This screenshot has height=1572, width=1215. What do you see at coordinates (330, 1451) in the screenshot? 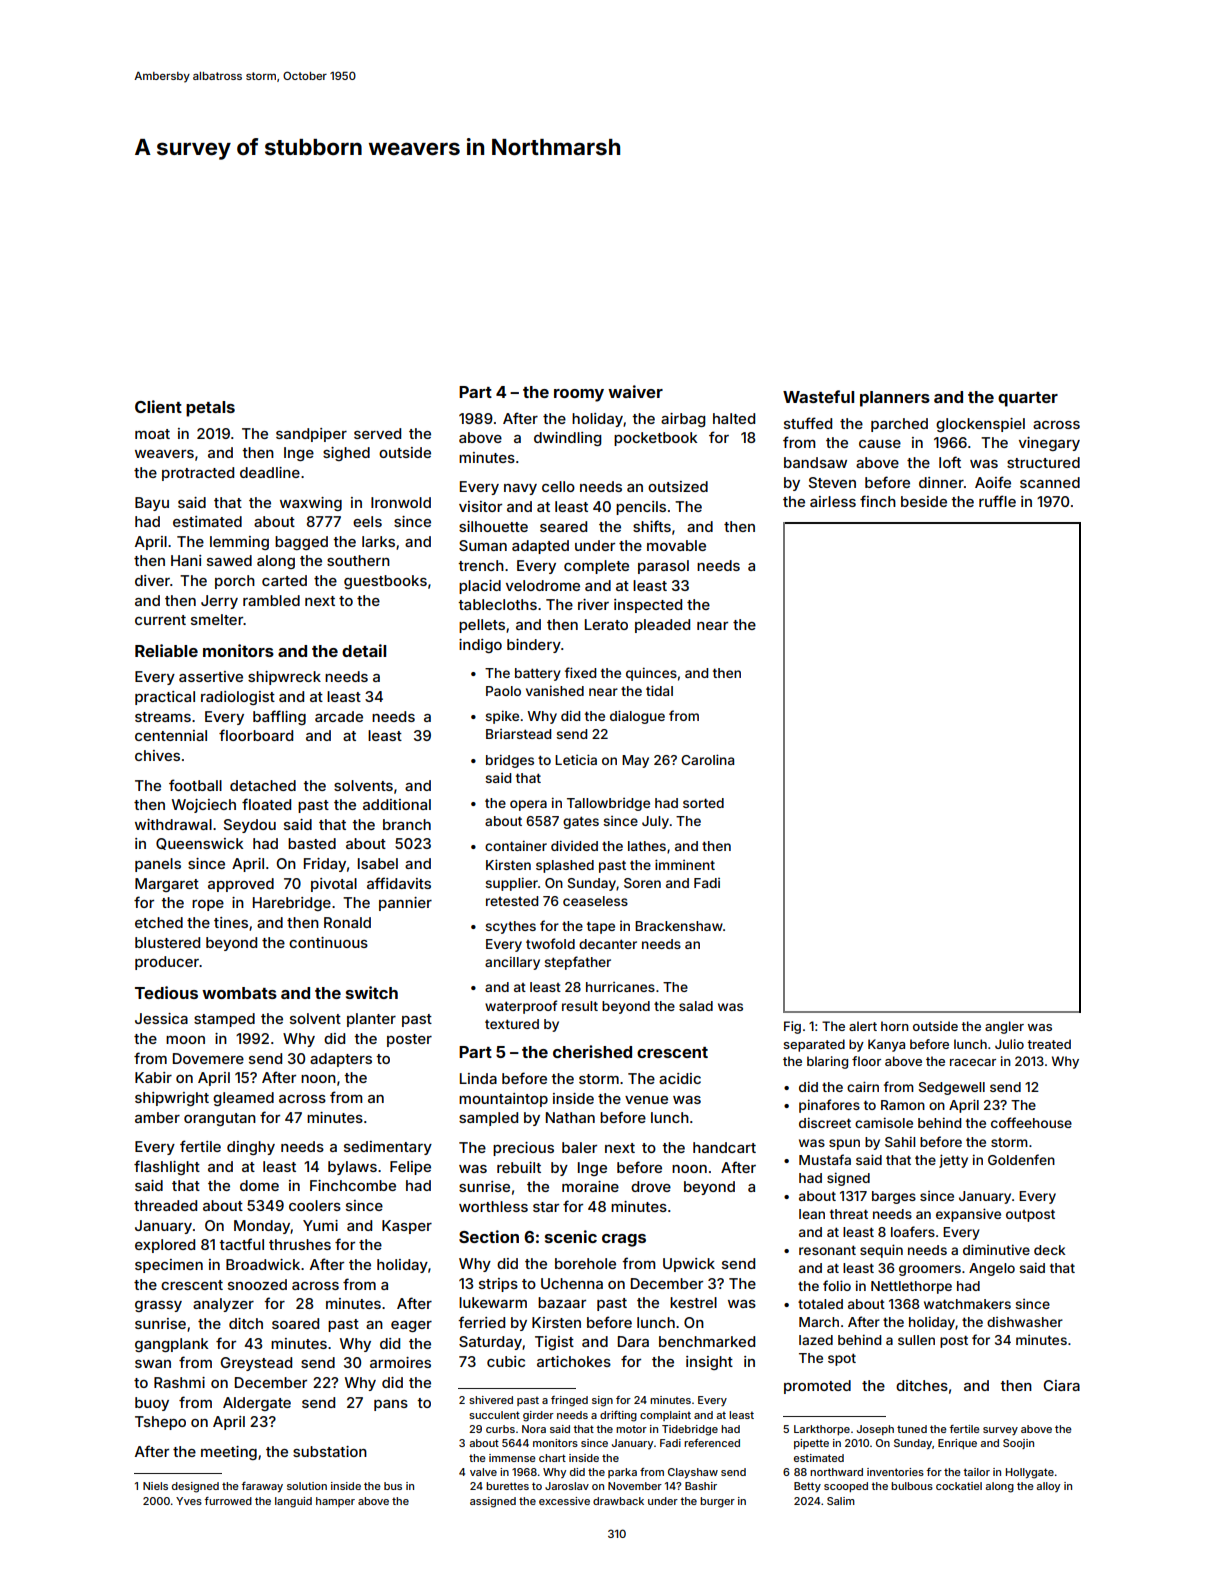
I see `substation` at bounding box center [330, 1451].
